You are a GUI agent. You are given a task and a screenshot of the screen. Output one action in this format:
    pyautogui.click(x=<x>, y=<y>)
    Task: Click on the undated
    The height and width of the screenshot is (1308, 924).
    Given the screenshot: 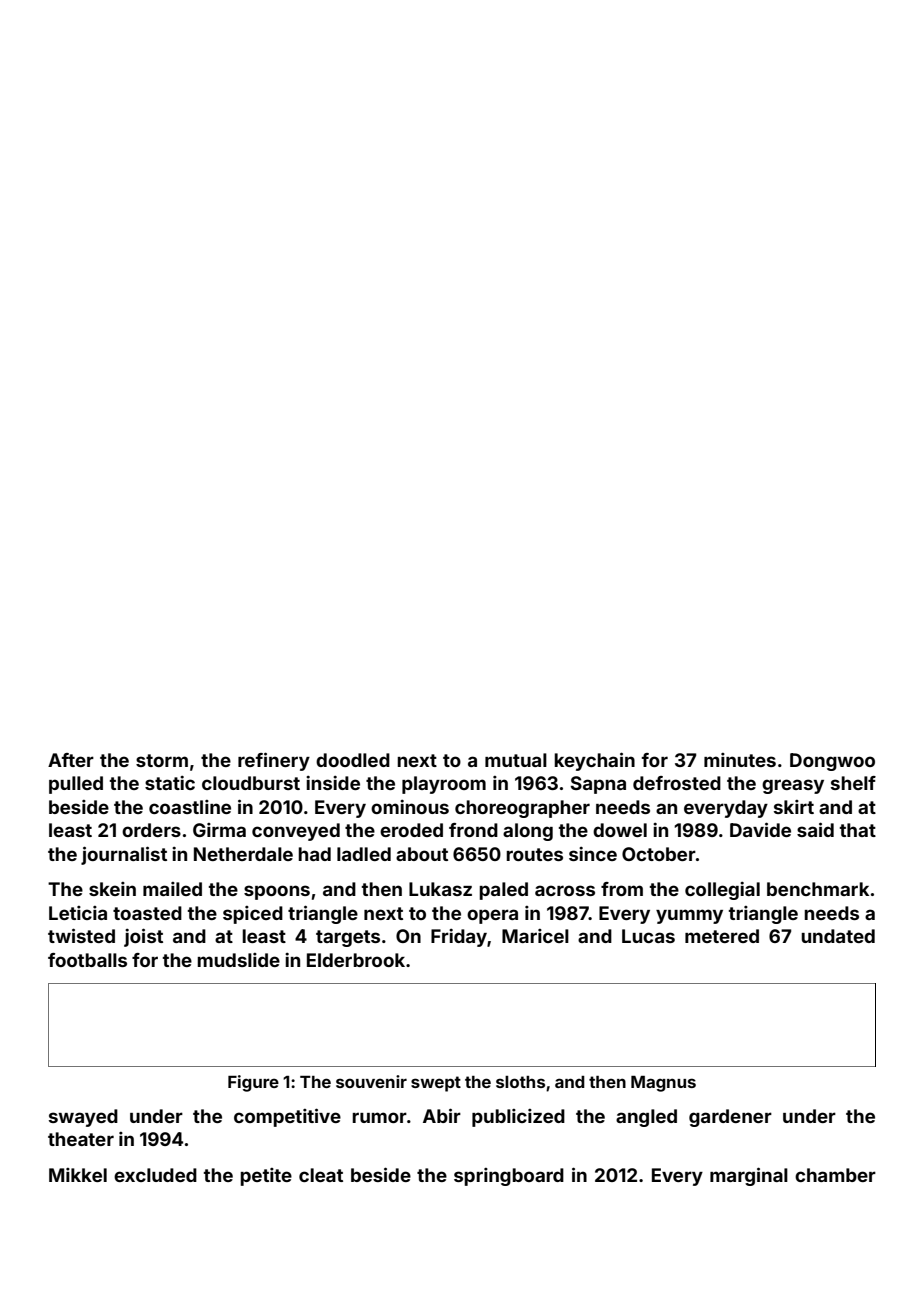 What is the action you would take?
    pyautogui.click(x=838, y=936)
